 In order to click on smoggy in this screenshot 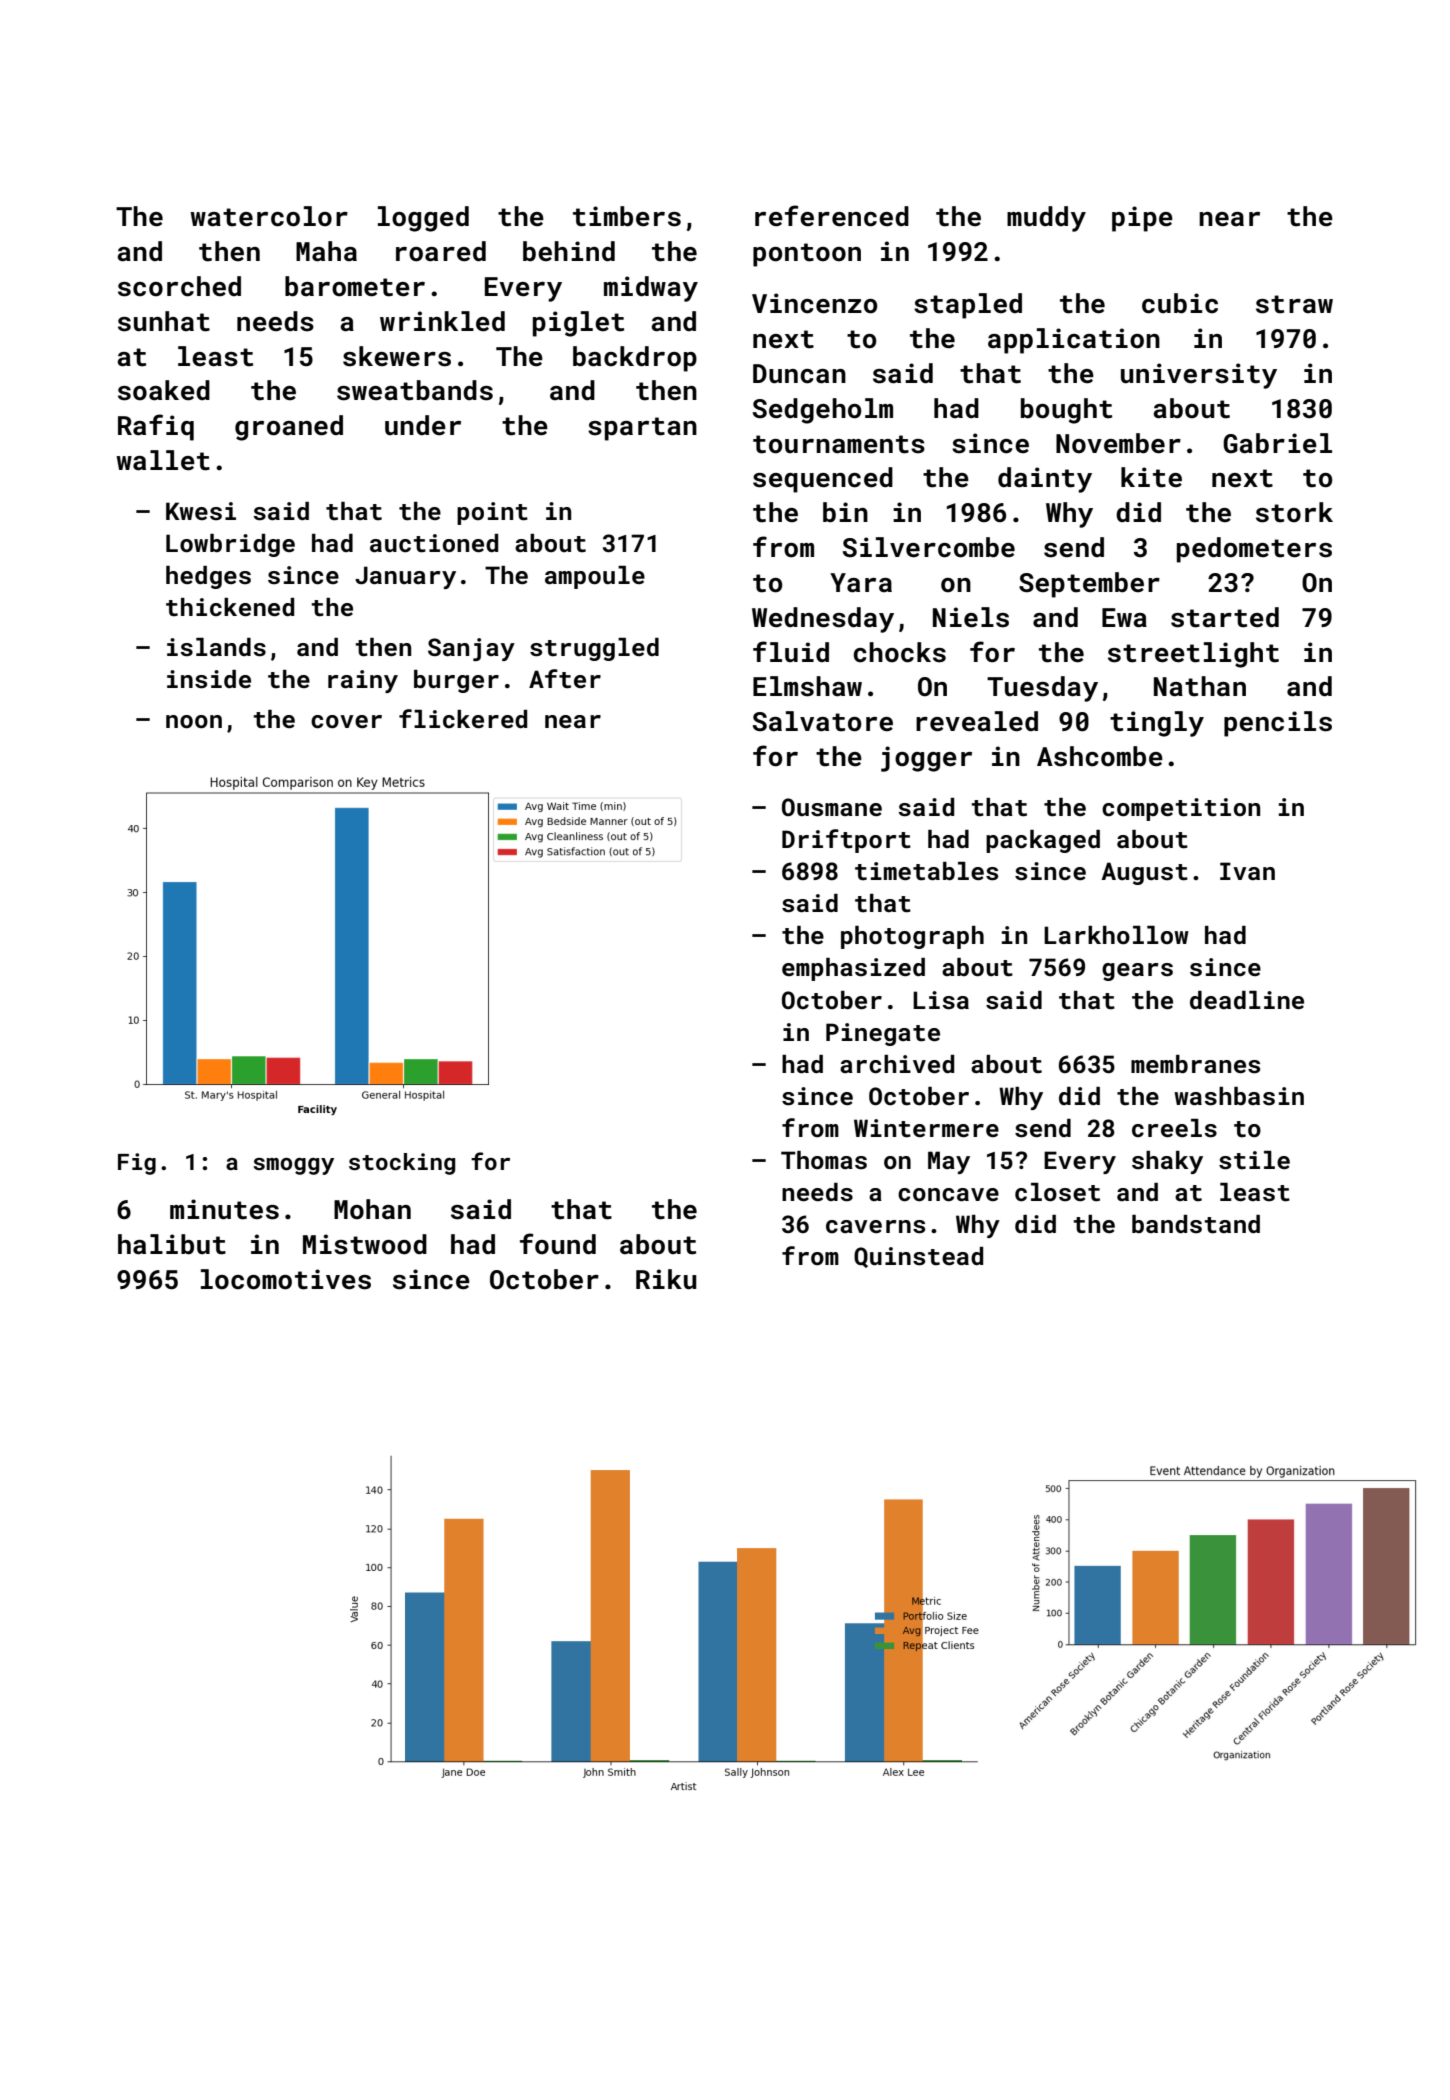, I will do `click(293, 1166)`.
